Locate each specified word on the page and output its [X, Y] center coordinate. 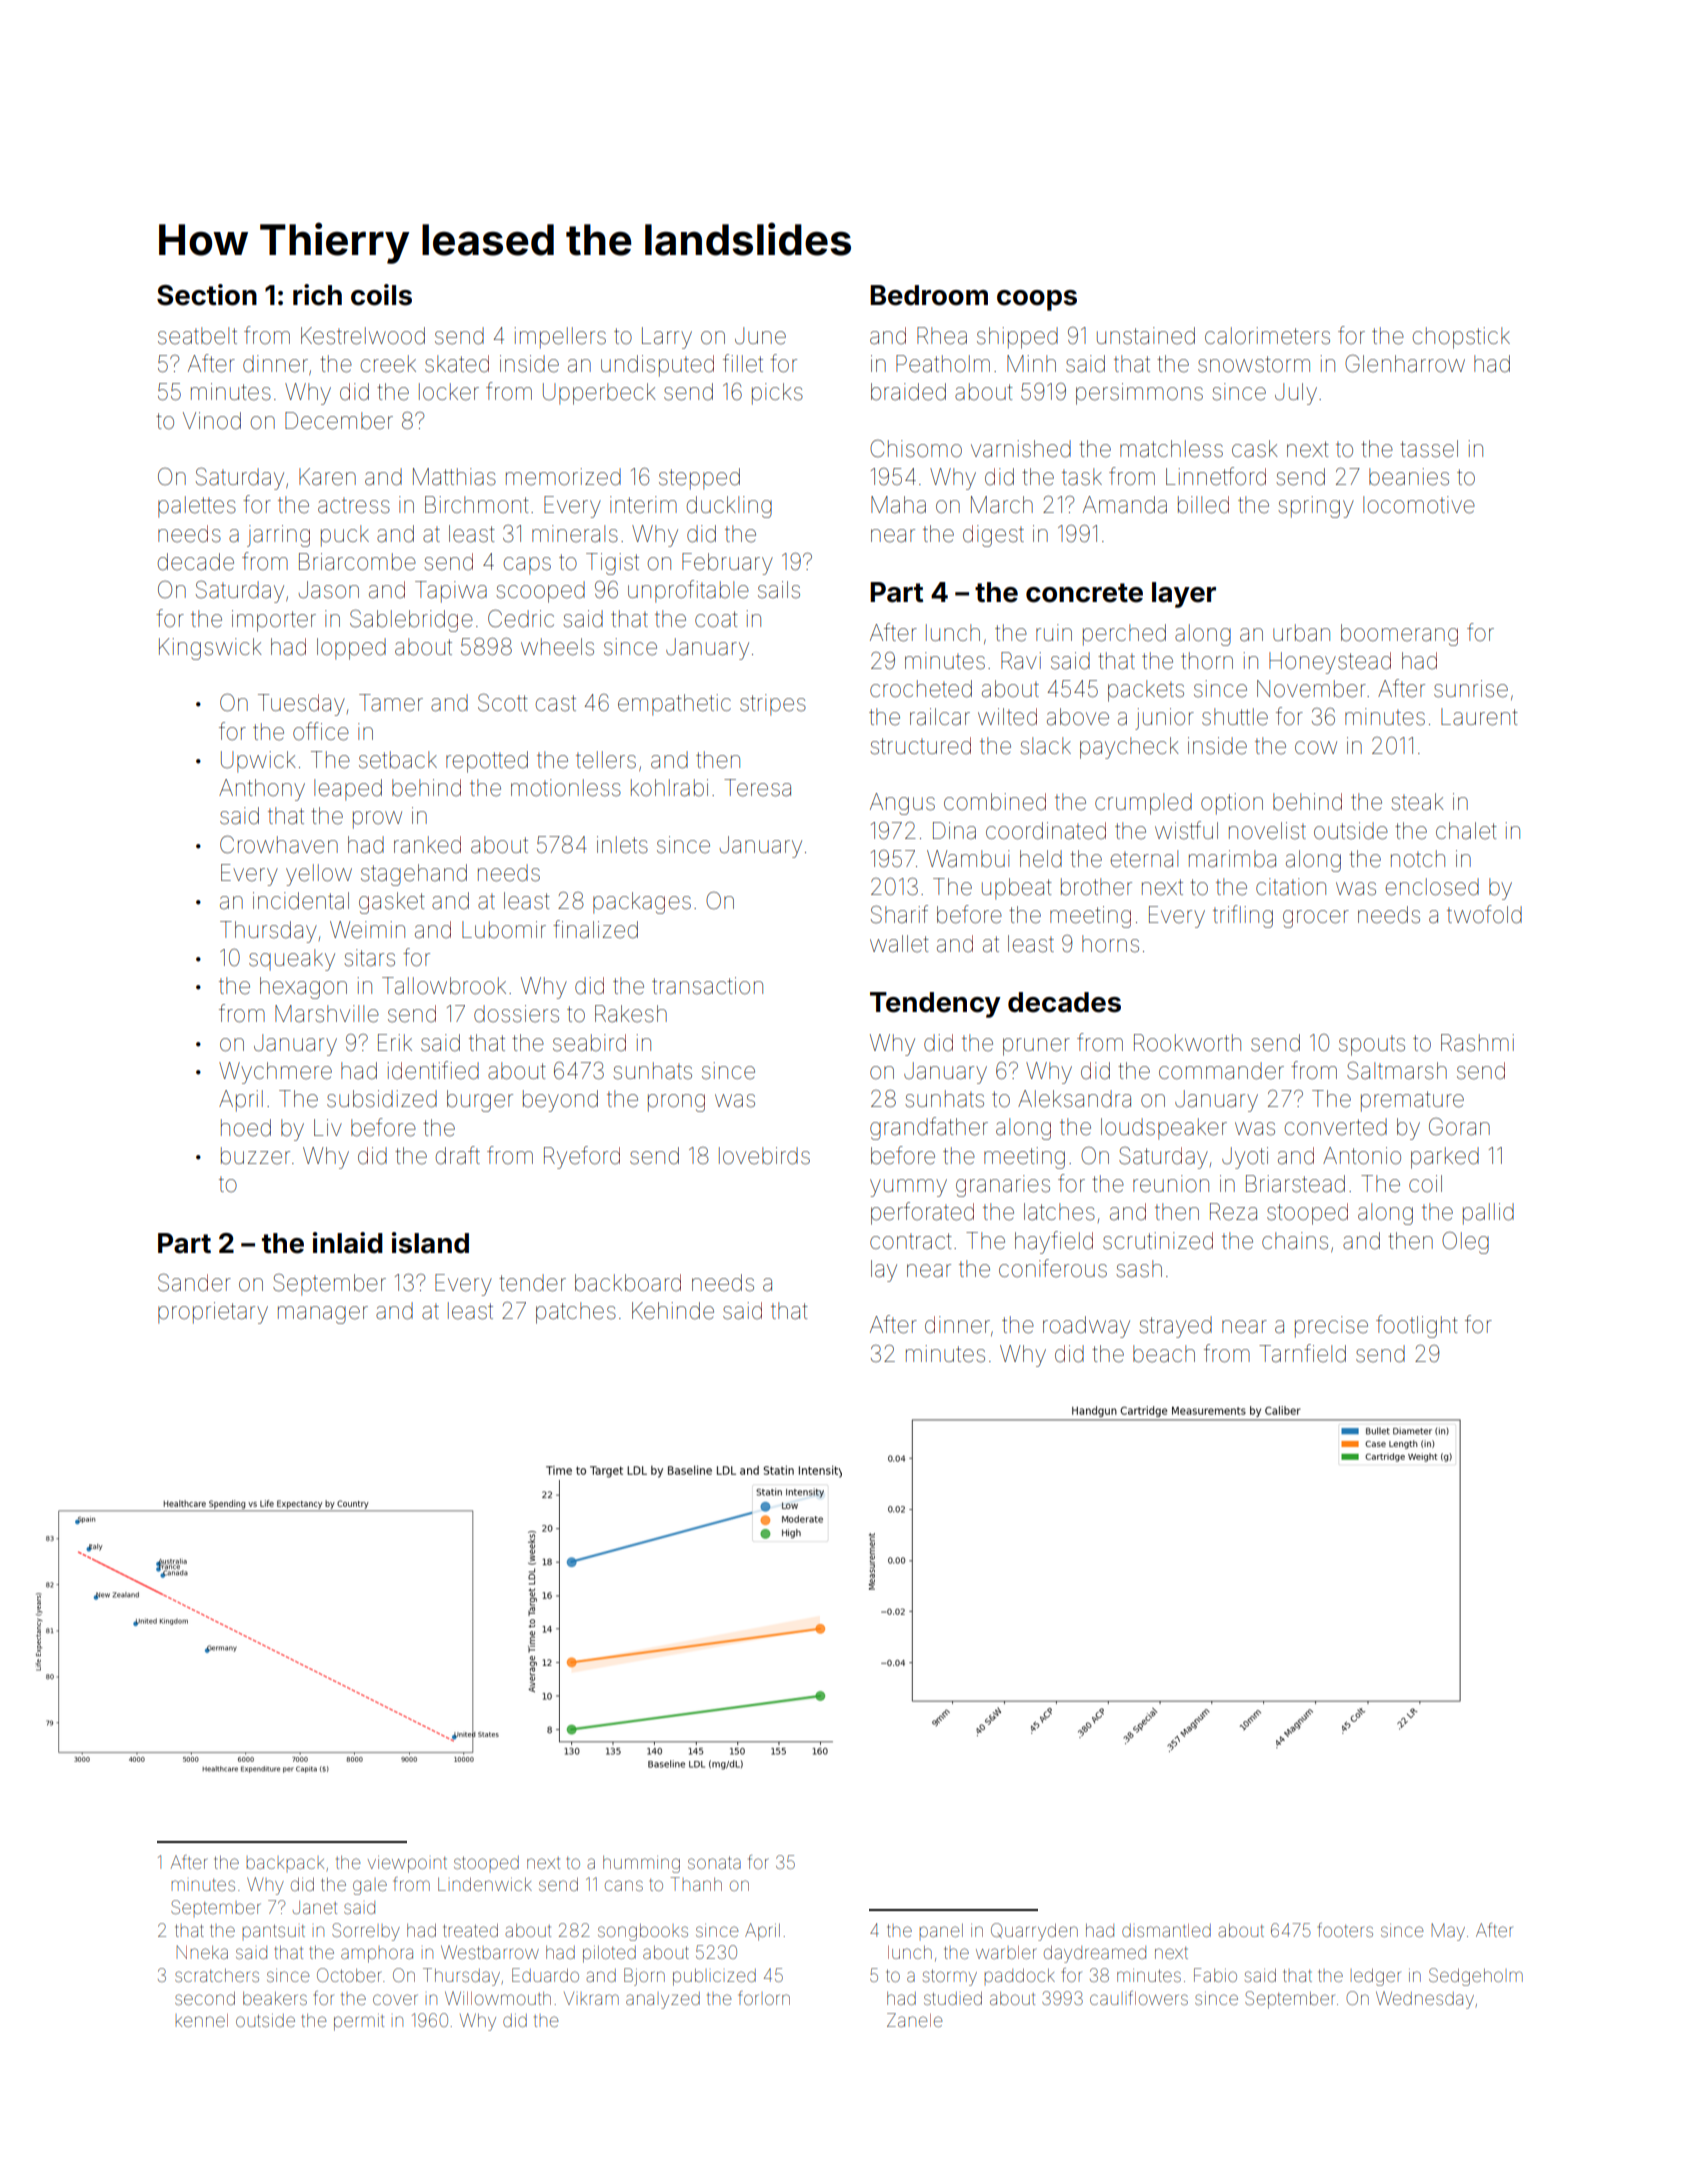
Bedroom [929, 295]
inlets [622, 845]
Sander [194, 1283]
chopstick [1461, 338]
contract [911, 1241]
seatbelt [197, 336]
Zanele [915, 2020]
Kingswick [210, 649]
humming [641, 1864]
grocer [1316, 919]
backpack [285, 1863]
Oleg [1465, 1243]
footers [1345, 1930]
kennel [201, 2020]
